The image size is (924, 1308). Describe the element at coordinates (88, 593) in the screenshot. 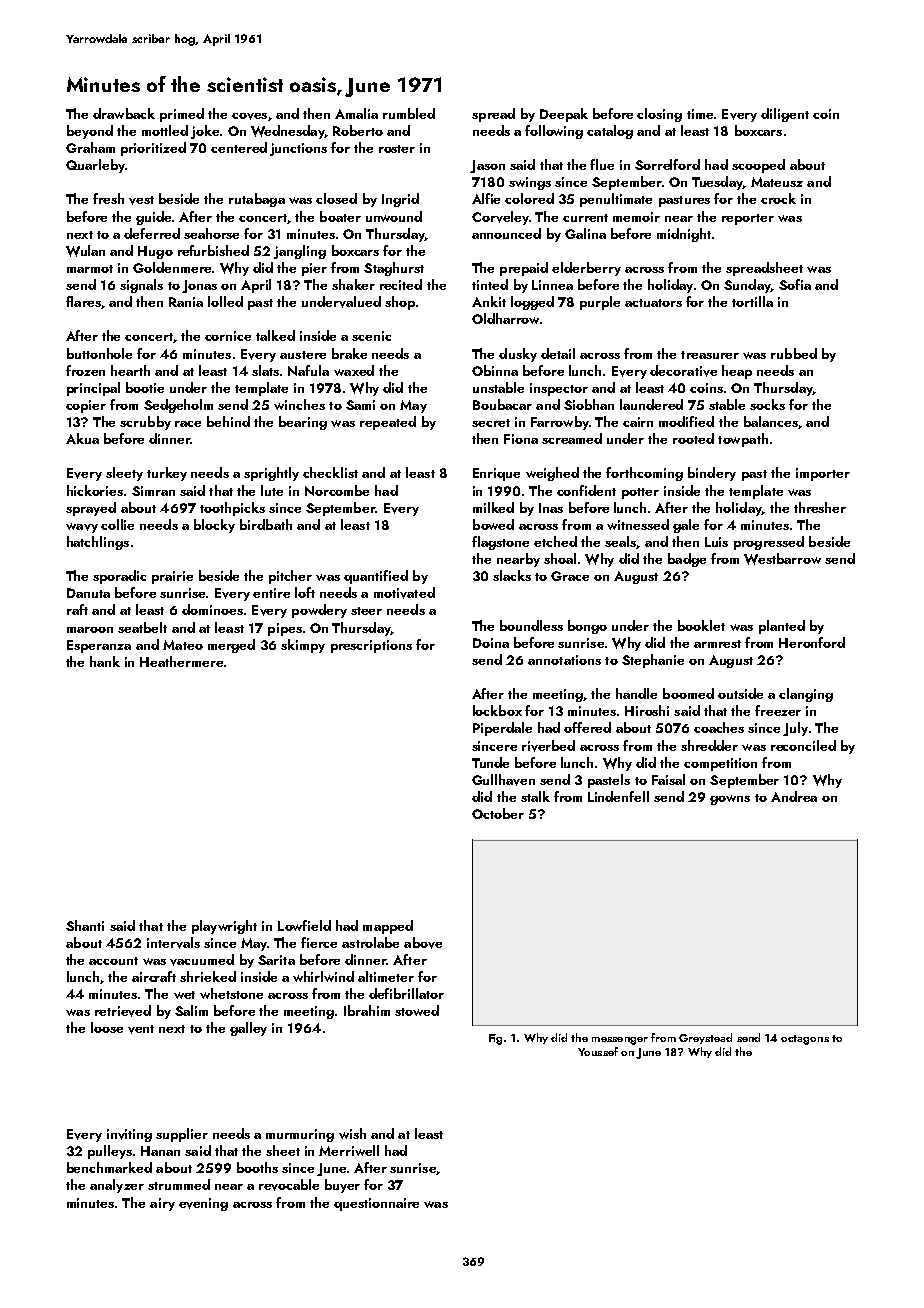

I see `Danuta` at that location.
